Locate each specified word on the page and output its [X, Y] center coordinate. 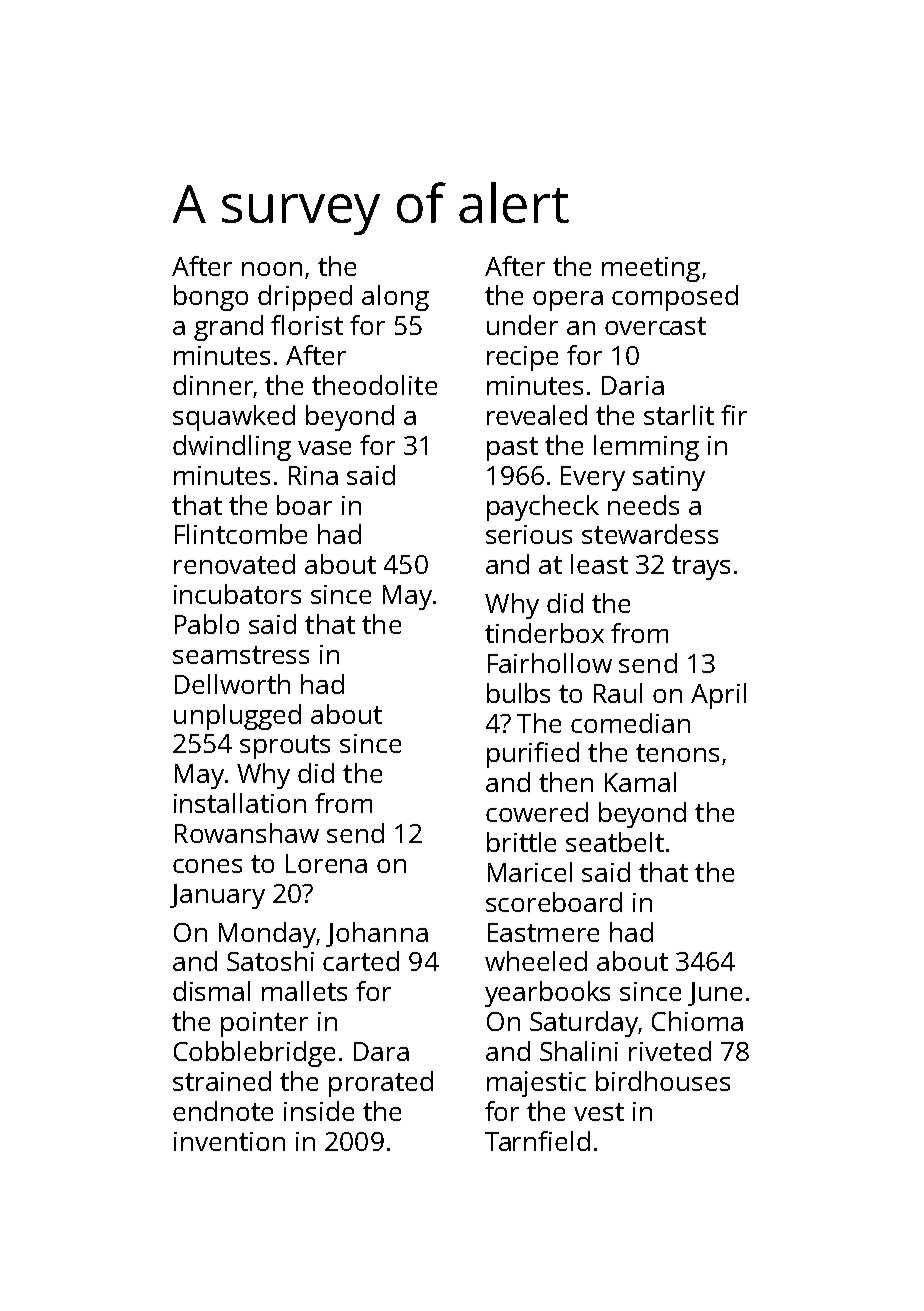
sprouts [285, 747]
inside [319, 1111]
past [512, 449]
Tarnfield [537, 1141]
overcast [655, 326]
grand [228, 328]
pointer [264, 1024]
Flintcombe [241, 534]
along [395, 298]
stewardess [650, 534]
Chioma [697, 1021]
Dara [381, 1051]
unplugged [237, 717]
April [718, 696]
